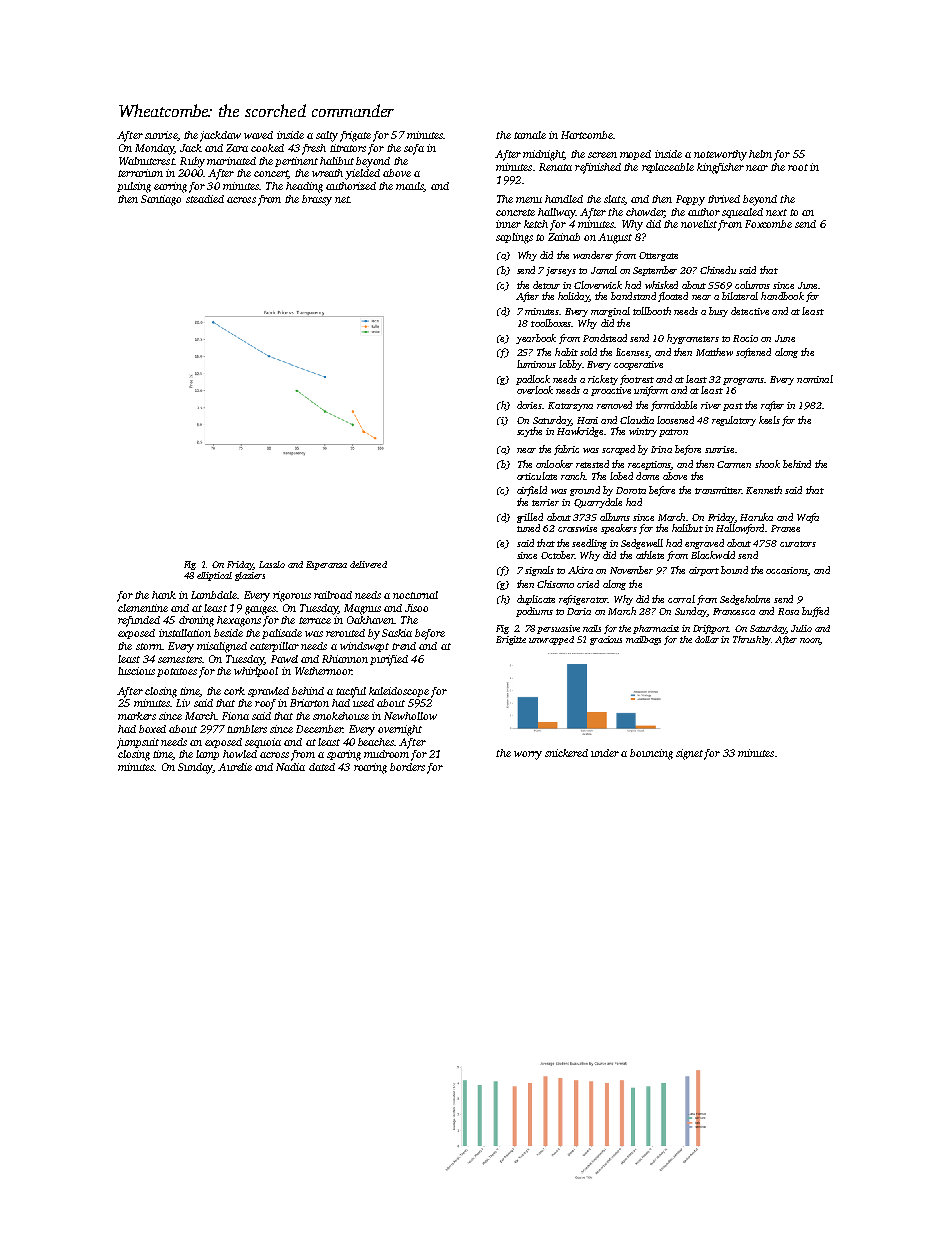  Describe the element at coordinates (247, 729) in the image. I see `tumblers` at that location.
